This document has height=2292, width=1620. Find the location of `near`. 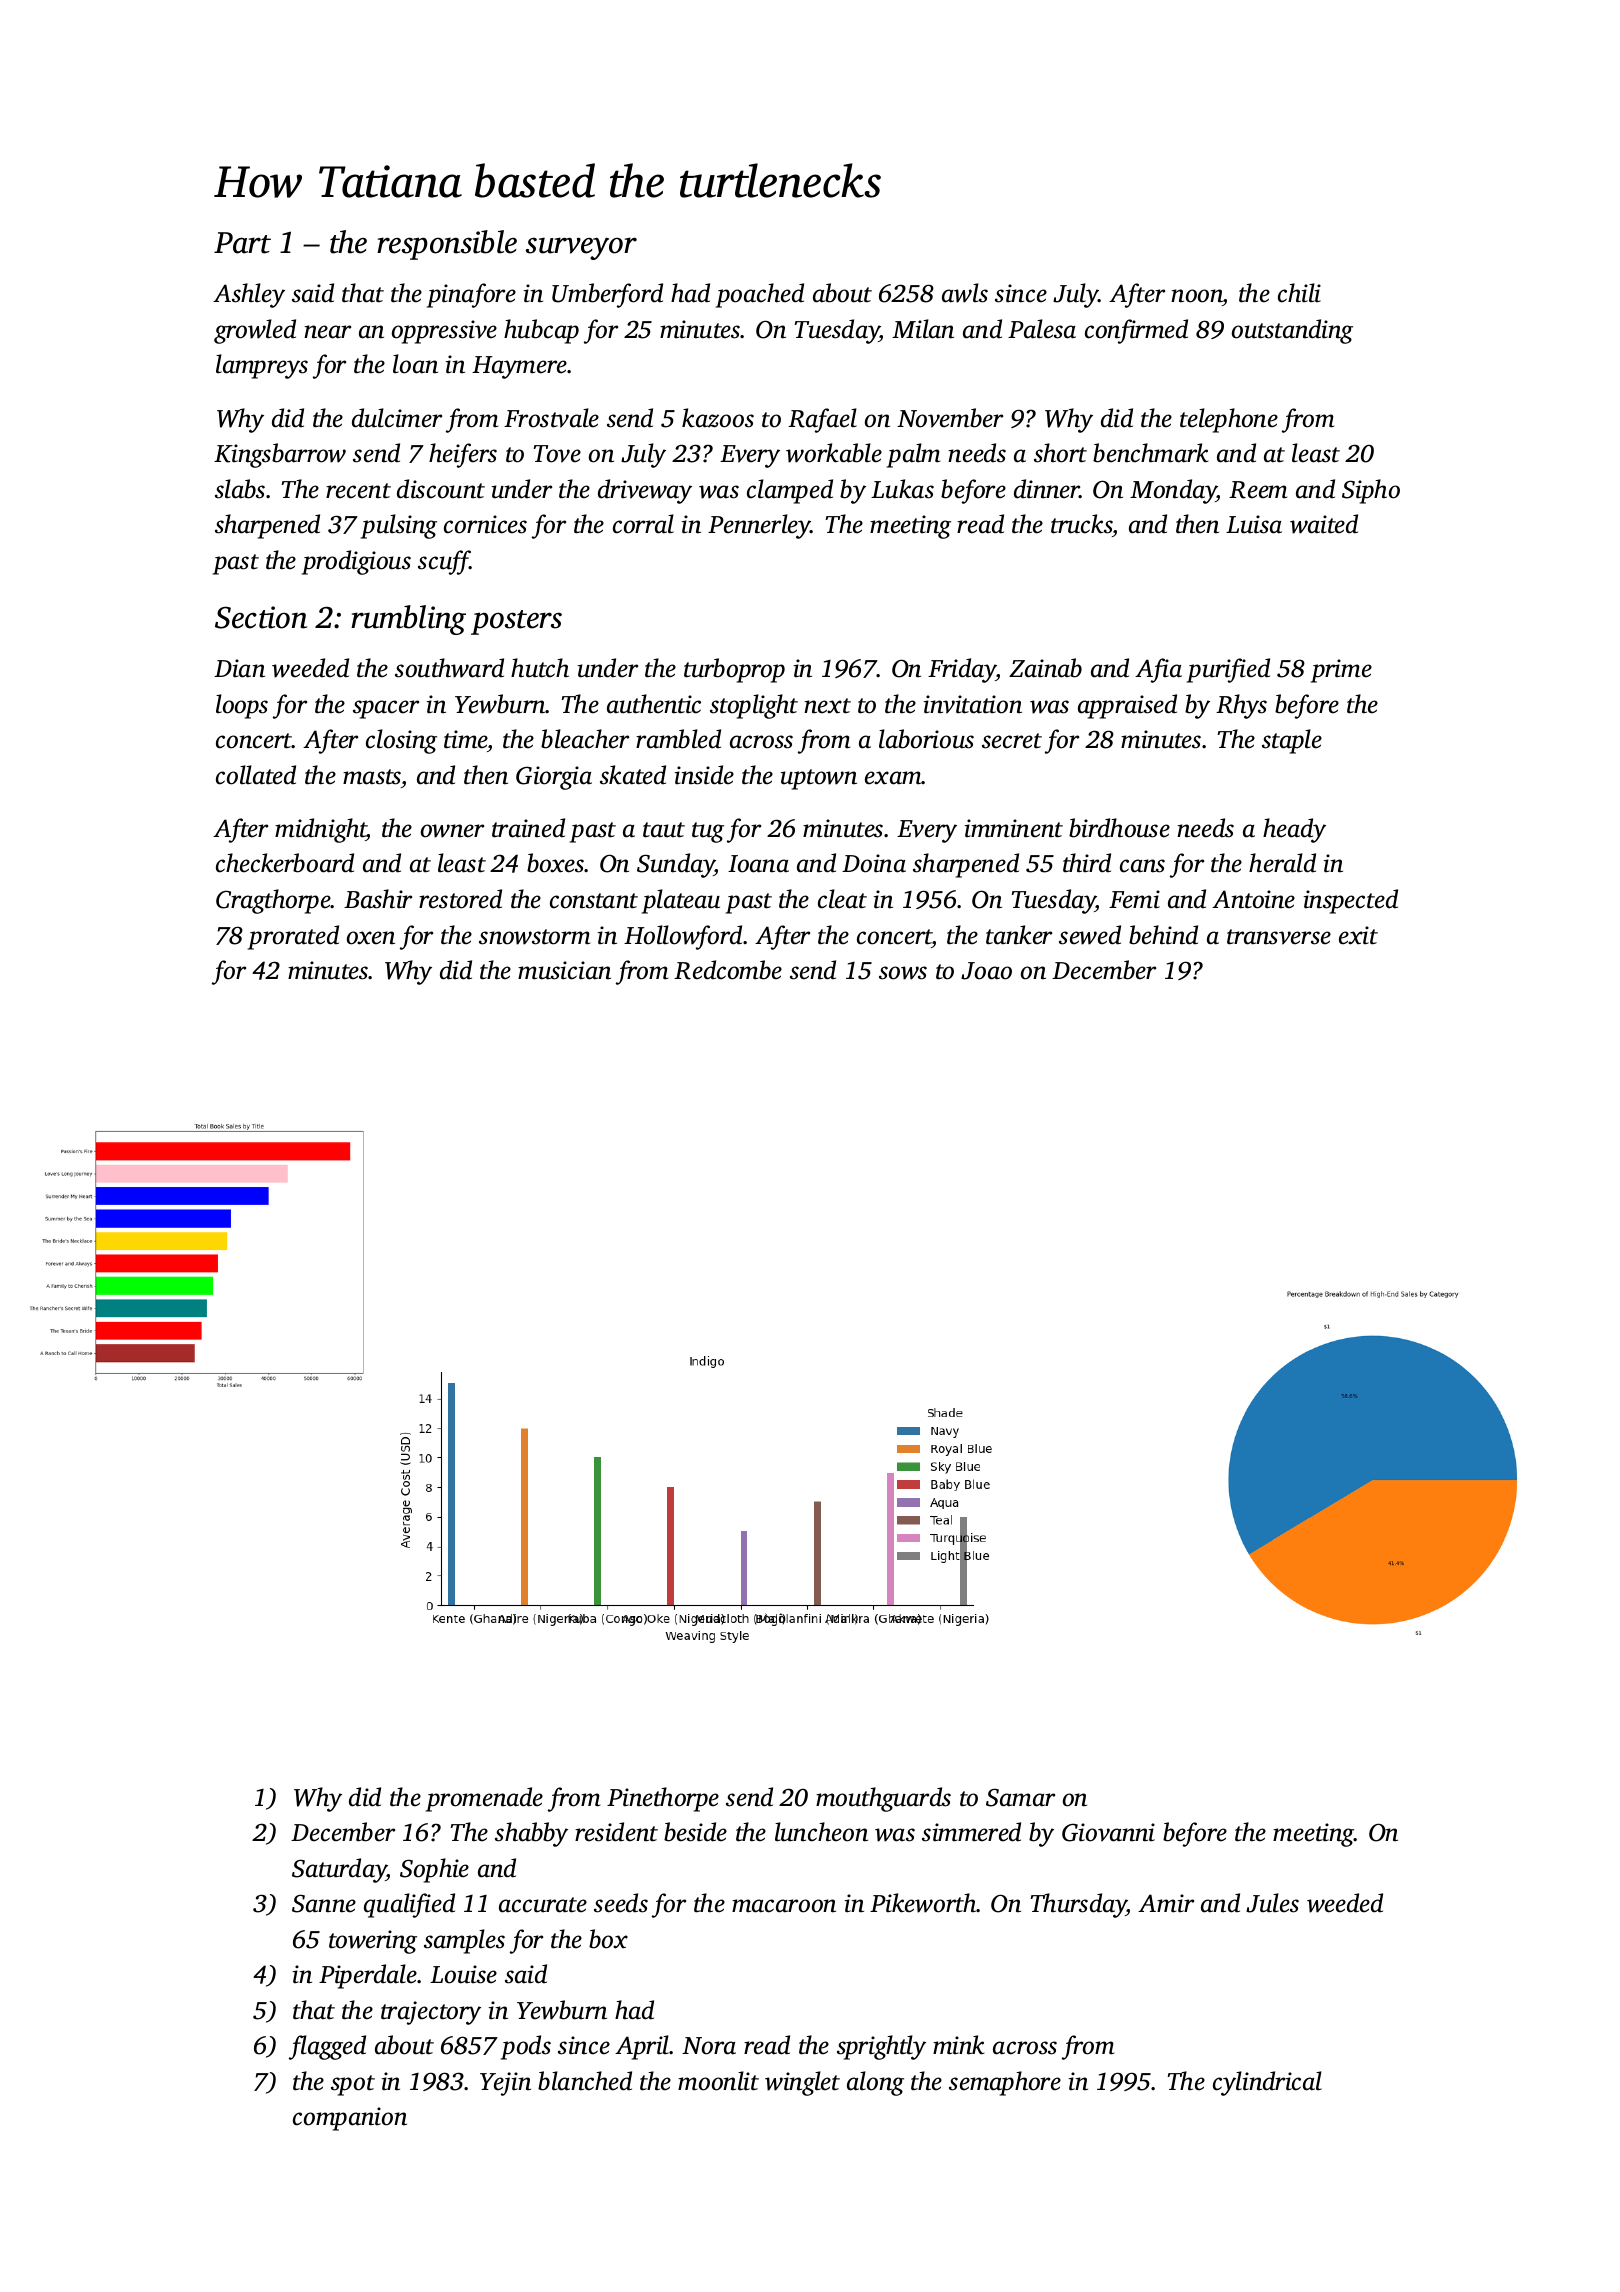

near is located at coordinates (327, 332).
